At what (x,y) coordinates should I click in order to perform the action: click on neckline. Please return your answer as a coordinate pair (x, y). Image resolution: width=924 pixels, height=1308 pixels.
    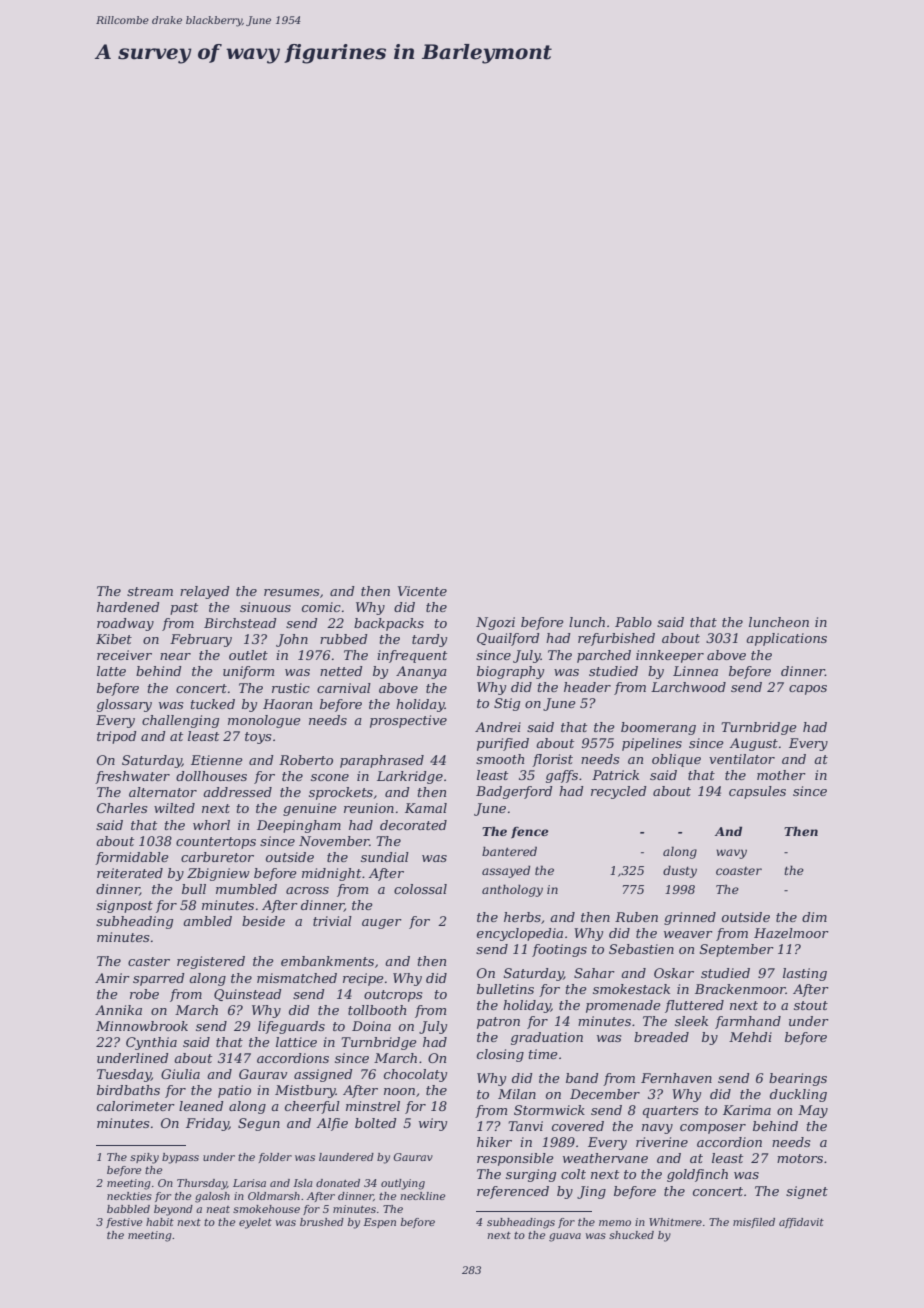
    Looking at the image, I should click on (422, 1196).
